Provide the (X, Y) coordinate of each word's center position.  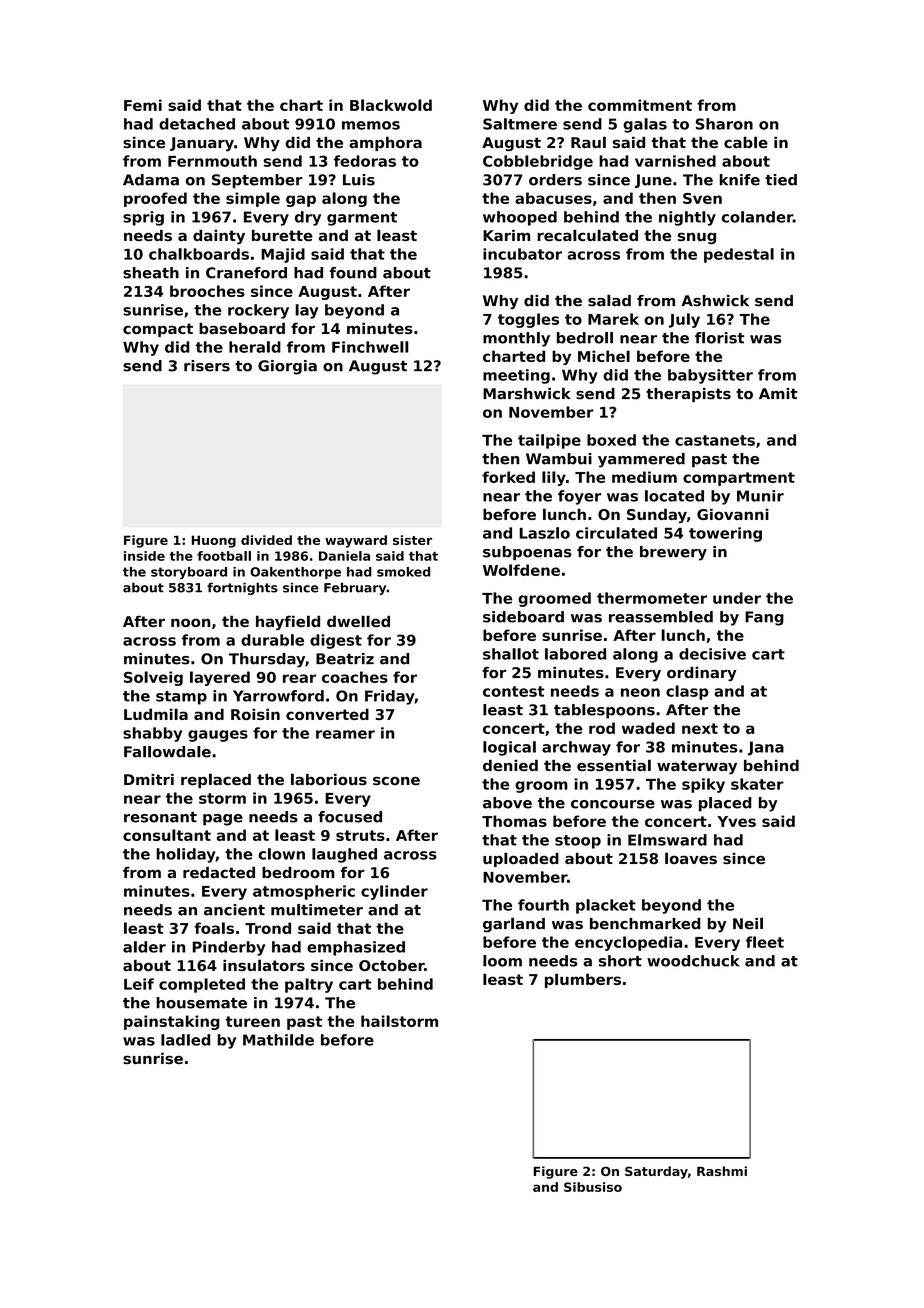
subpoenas (527, 553)
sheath (151, 273)
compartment (739, 479)
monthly (516, 339)
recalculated (587, 235)
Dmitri (149, 779)
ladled (185, 1040)
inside (144, 556)
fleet (765, 942)
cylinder (394, 892)
